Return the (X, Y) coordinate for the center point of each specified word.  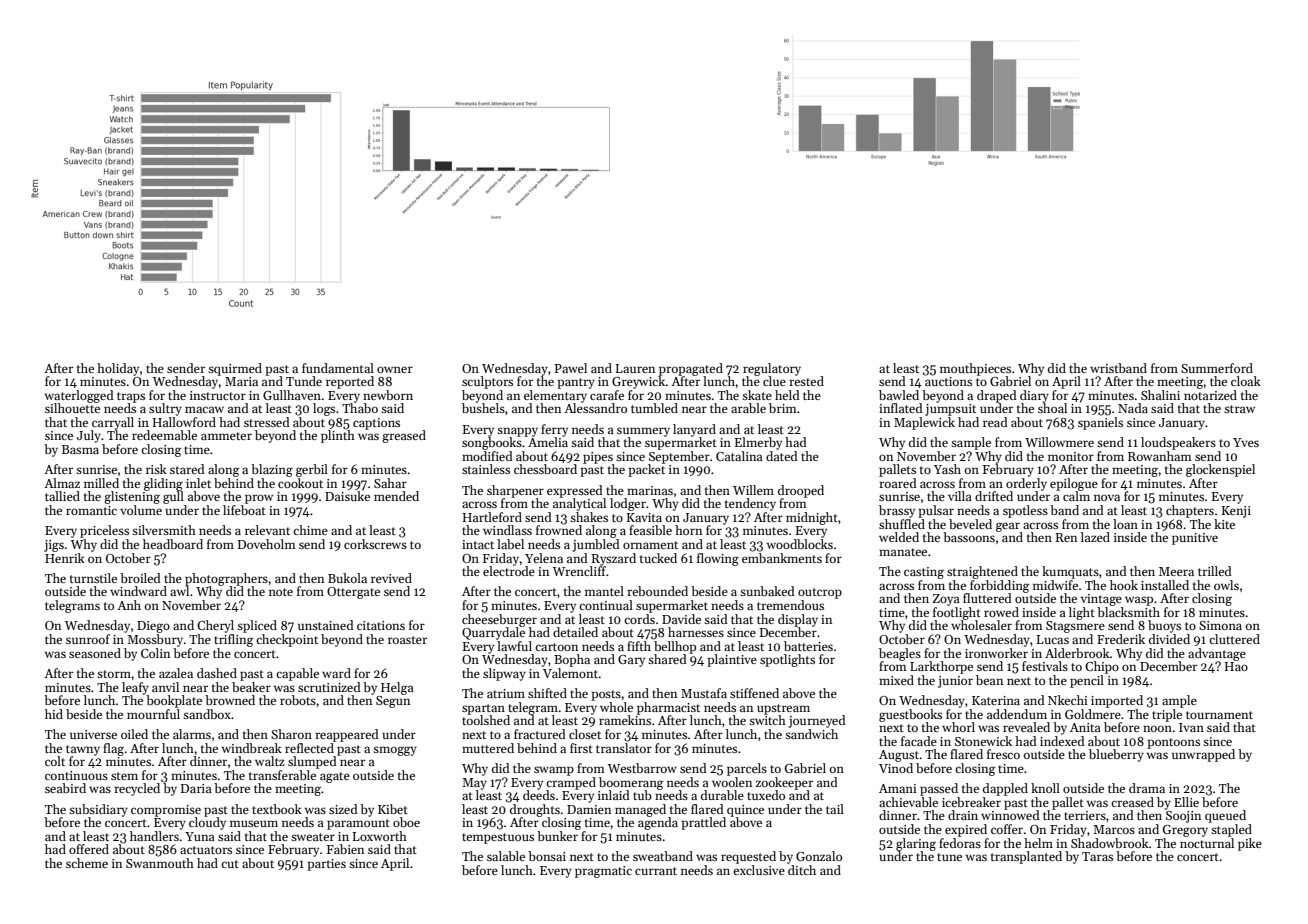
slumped (312, 762)
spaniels (1100, 423)
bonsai (547, 856)
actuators (206, 850)
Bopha (572, 660)
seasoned (95, 653)
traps (131, 397)
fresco (1003, 754)
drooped (801, 491)
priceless (104, 531)
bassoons (969, 537)
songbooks (492, 443)
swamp (554, 771)
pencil (1087, 681)
